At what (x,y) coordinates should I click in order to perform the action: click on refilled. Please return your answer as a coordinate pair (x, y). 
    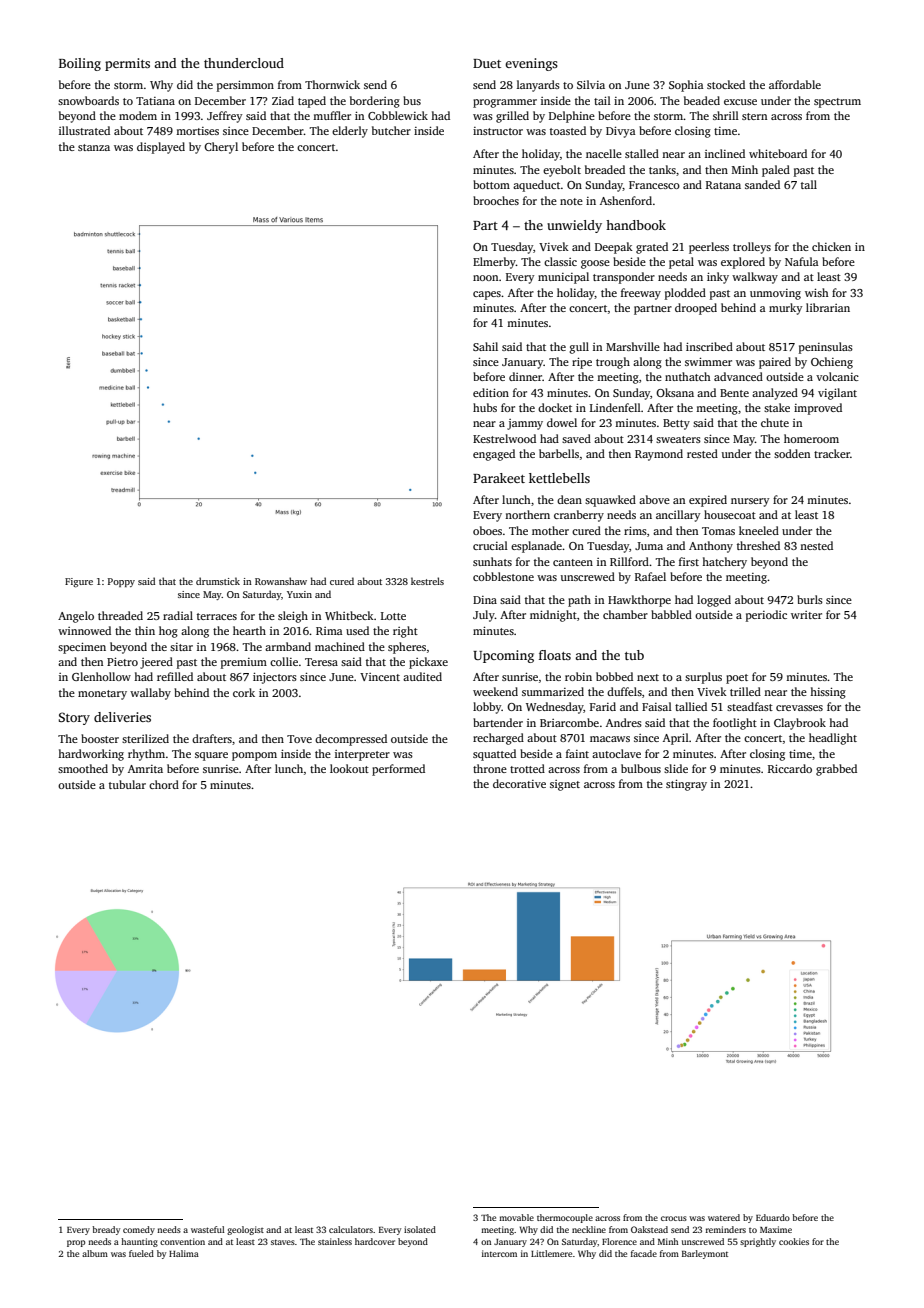
    Looking at the image, I should click on (175, 676).
